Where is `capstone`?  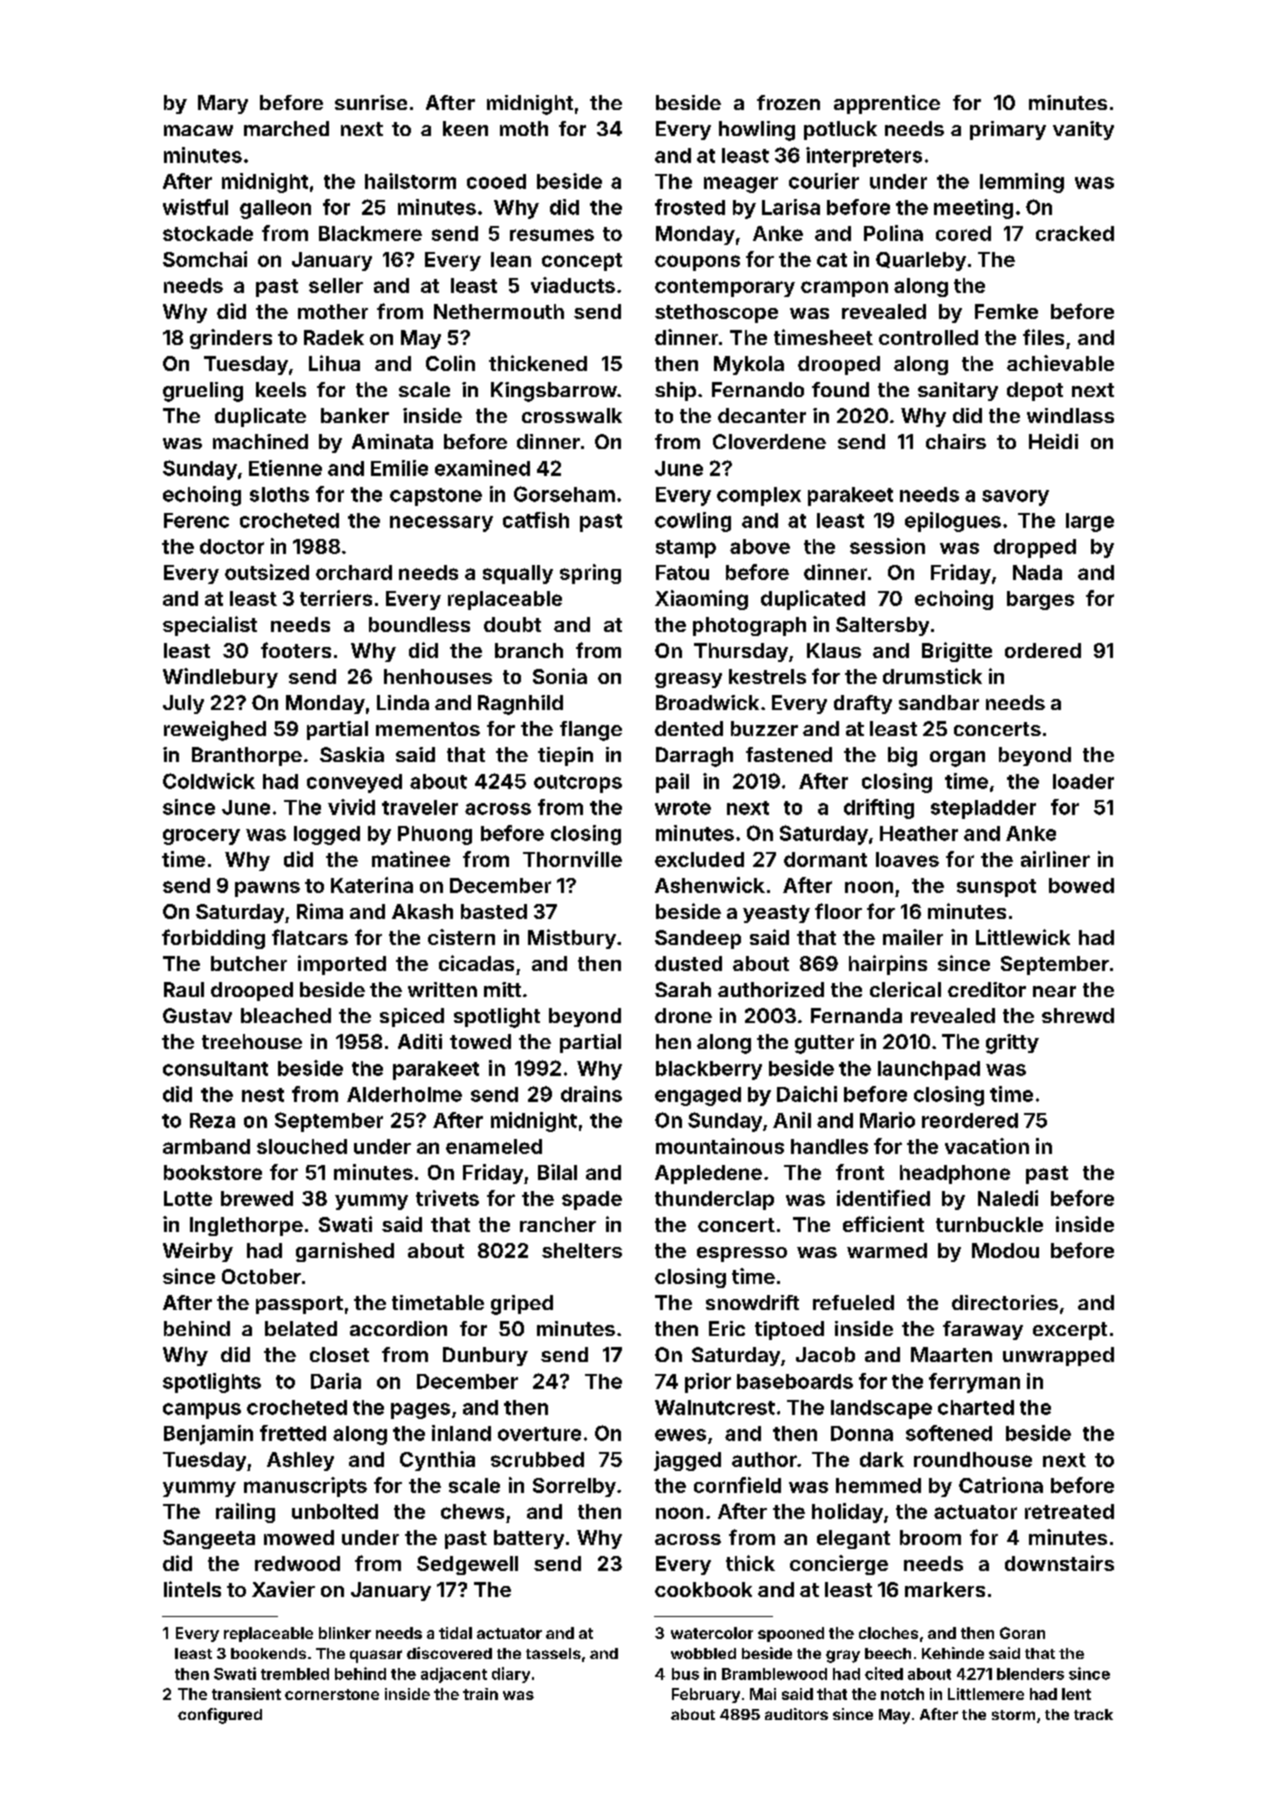 capstone is located at coordinates (436, 497).
